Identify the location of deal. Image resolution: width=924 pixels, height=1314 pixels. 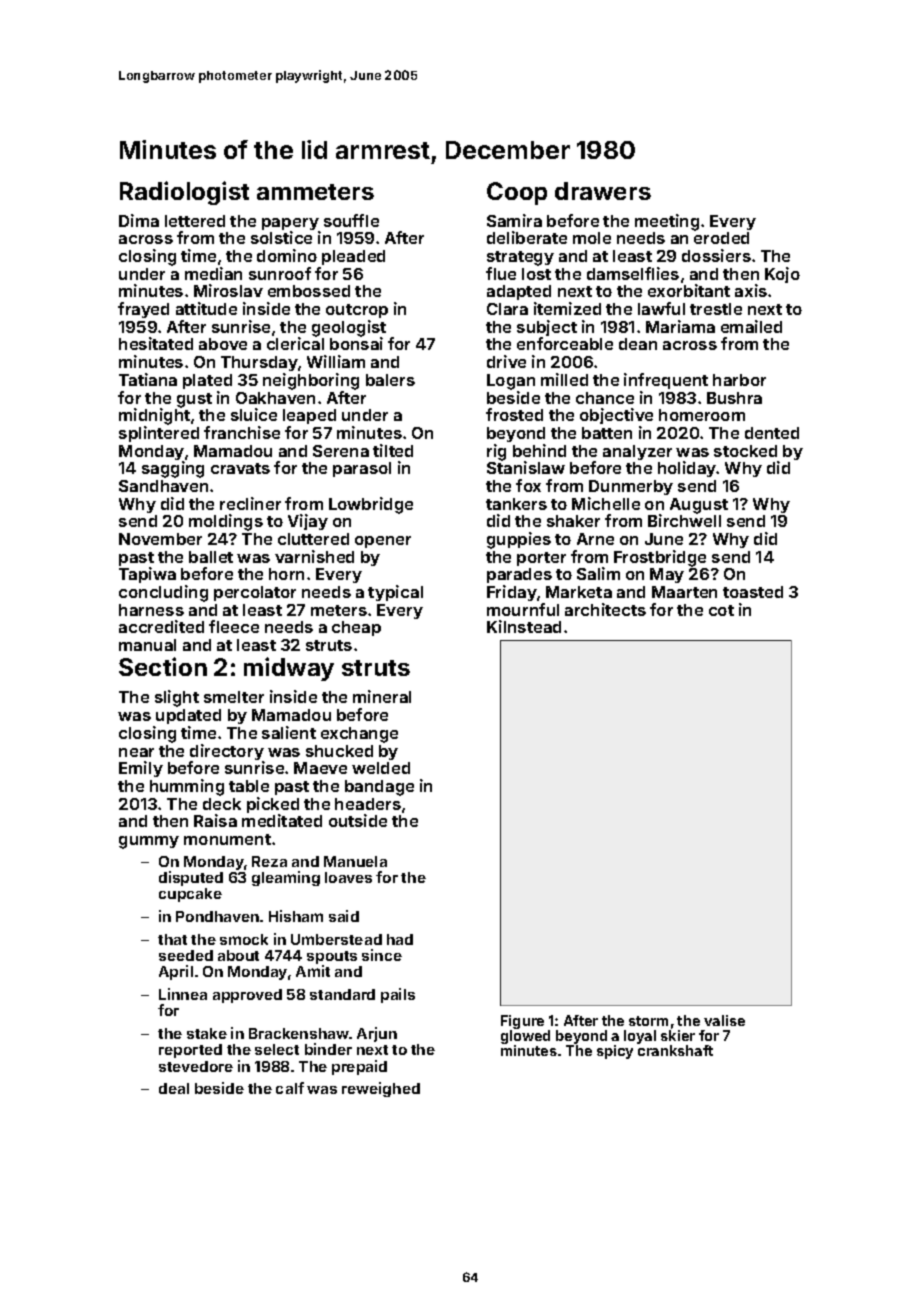
(174, 1088).
